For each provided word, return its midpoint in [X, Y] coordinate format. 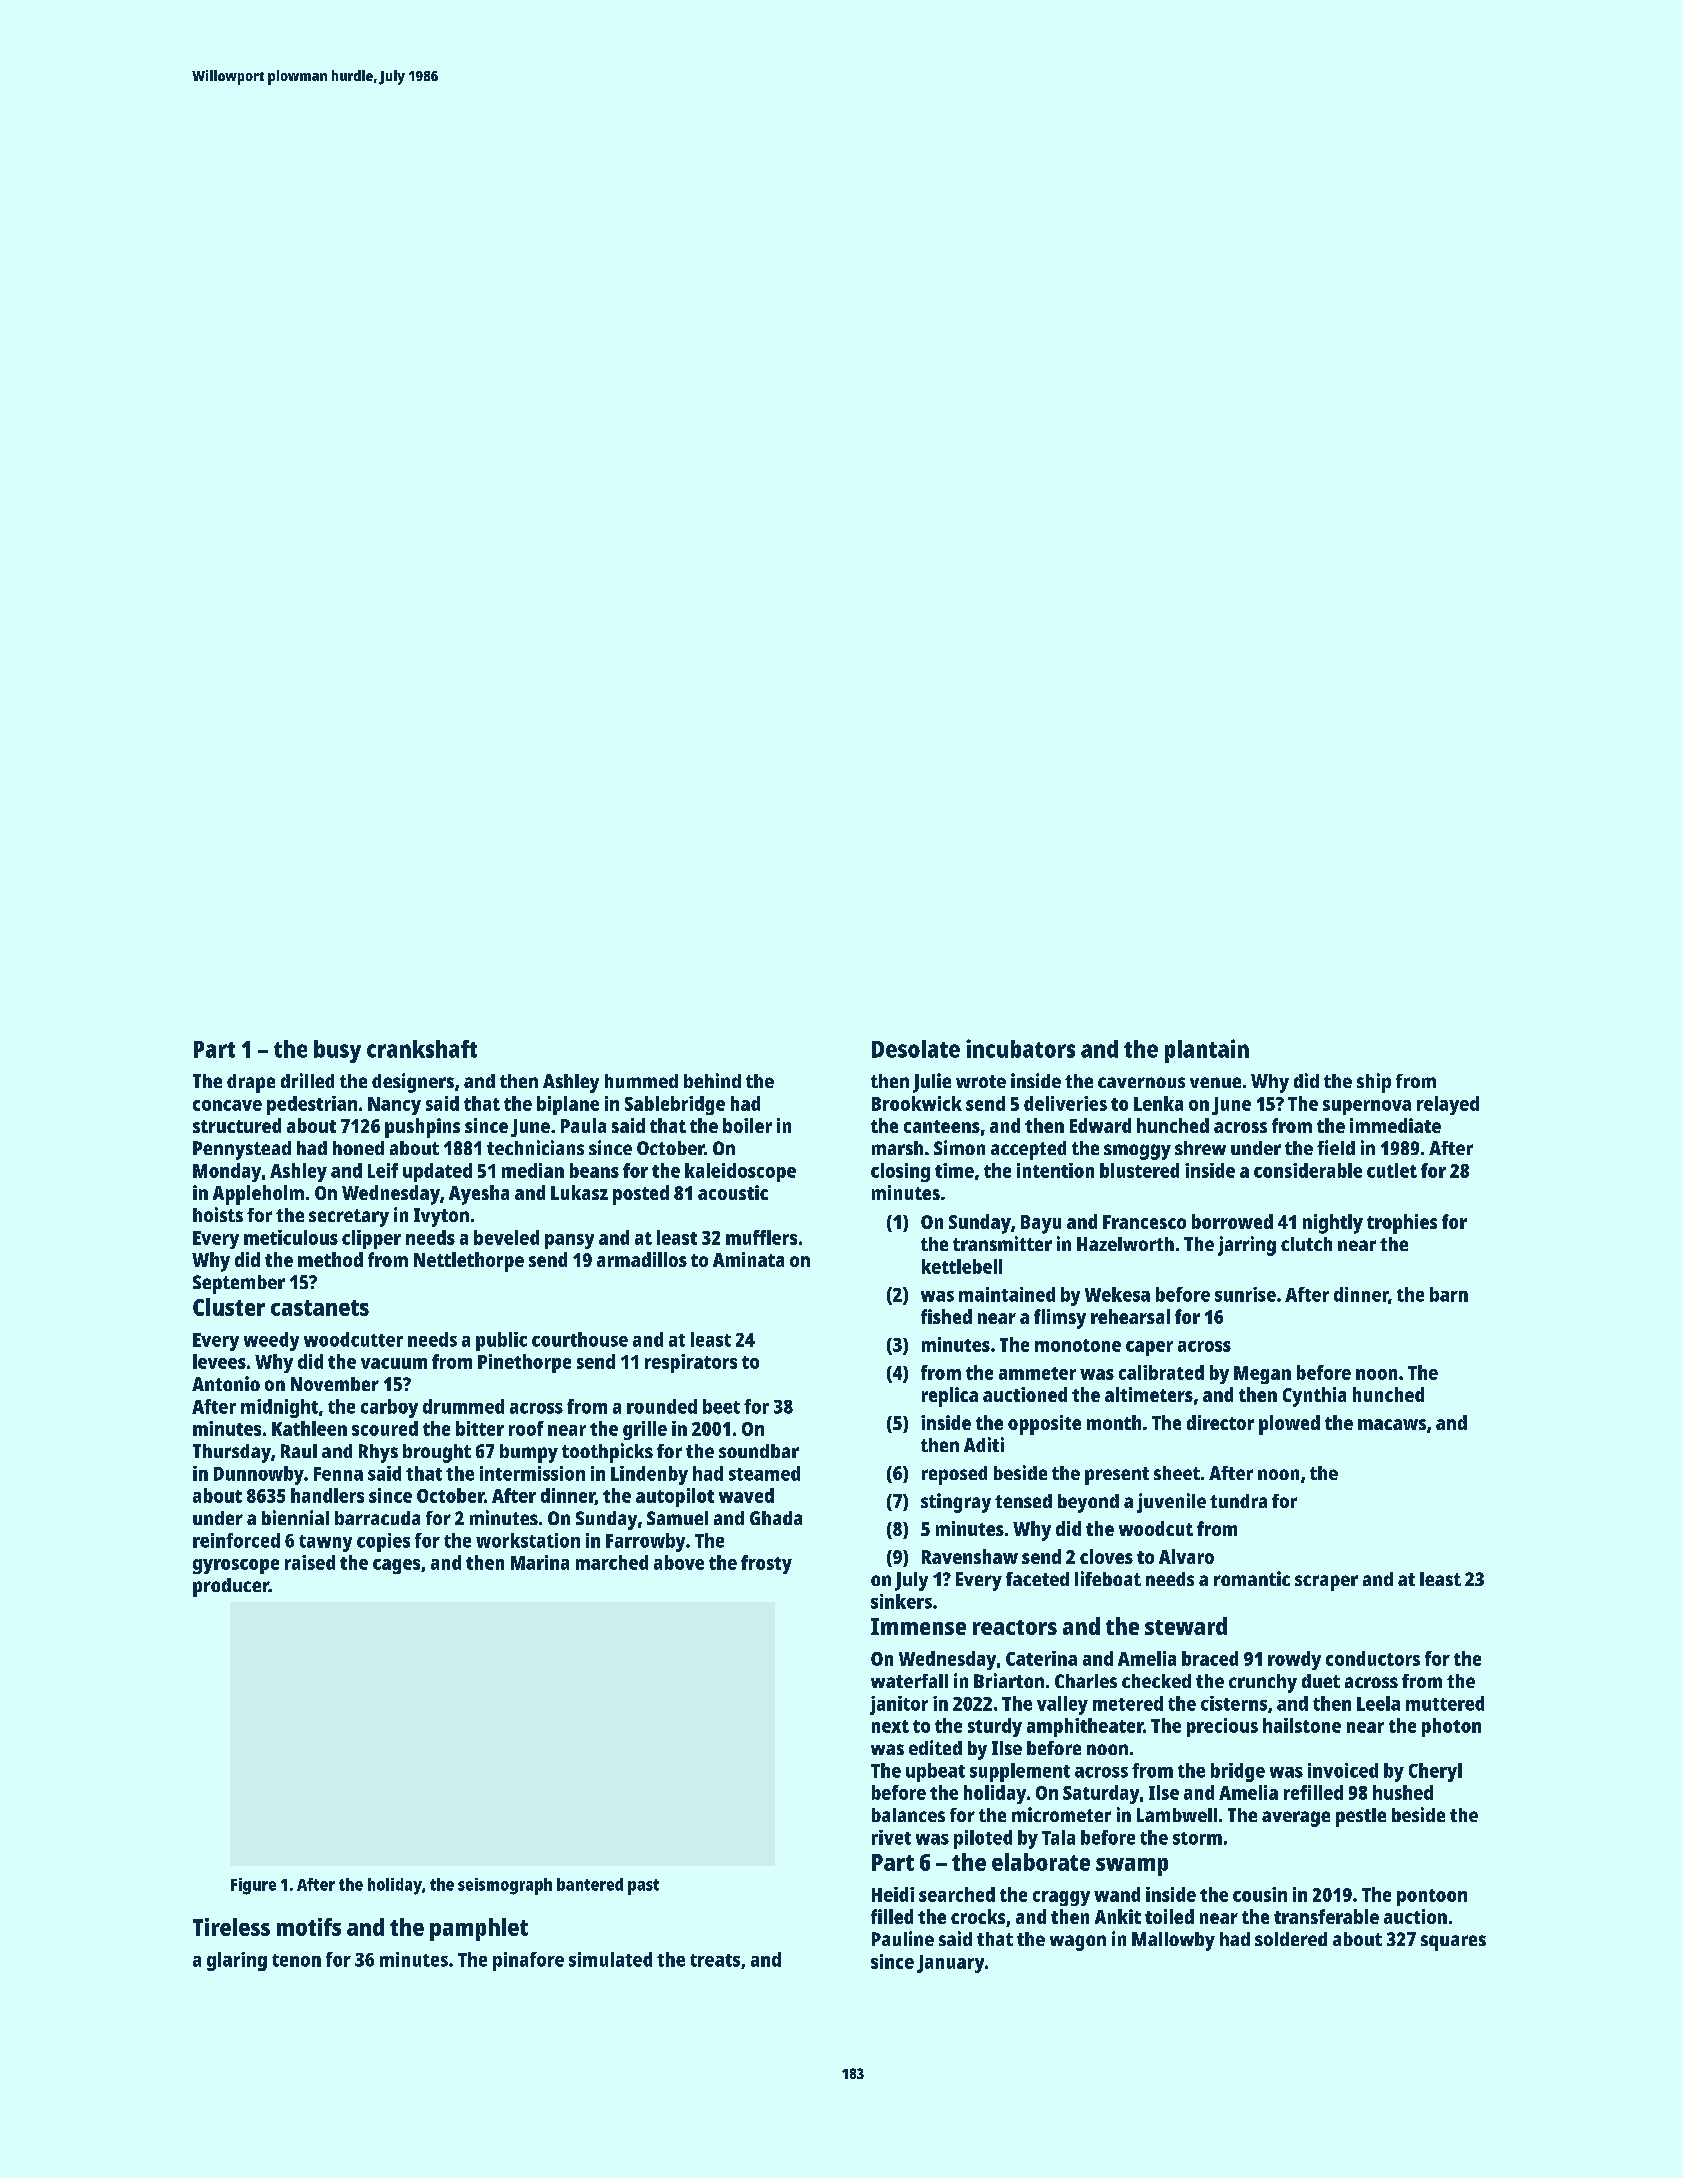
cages [396, 1566]
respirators [691, 1363]
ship [1374, 1083]
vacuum [394, 1363]
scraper [1326, 1583]
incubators [1020, 1048]
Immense [918, 1626]
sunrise [1245, 1294]
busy [337, 1051]
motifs [309, 1927]
